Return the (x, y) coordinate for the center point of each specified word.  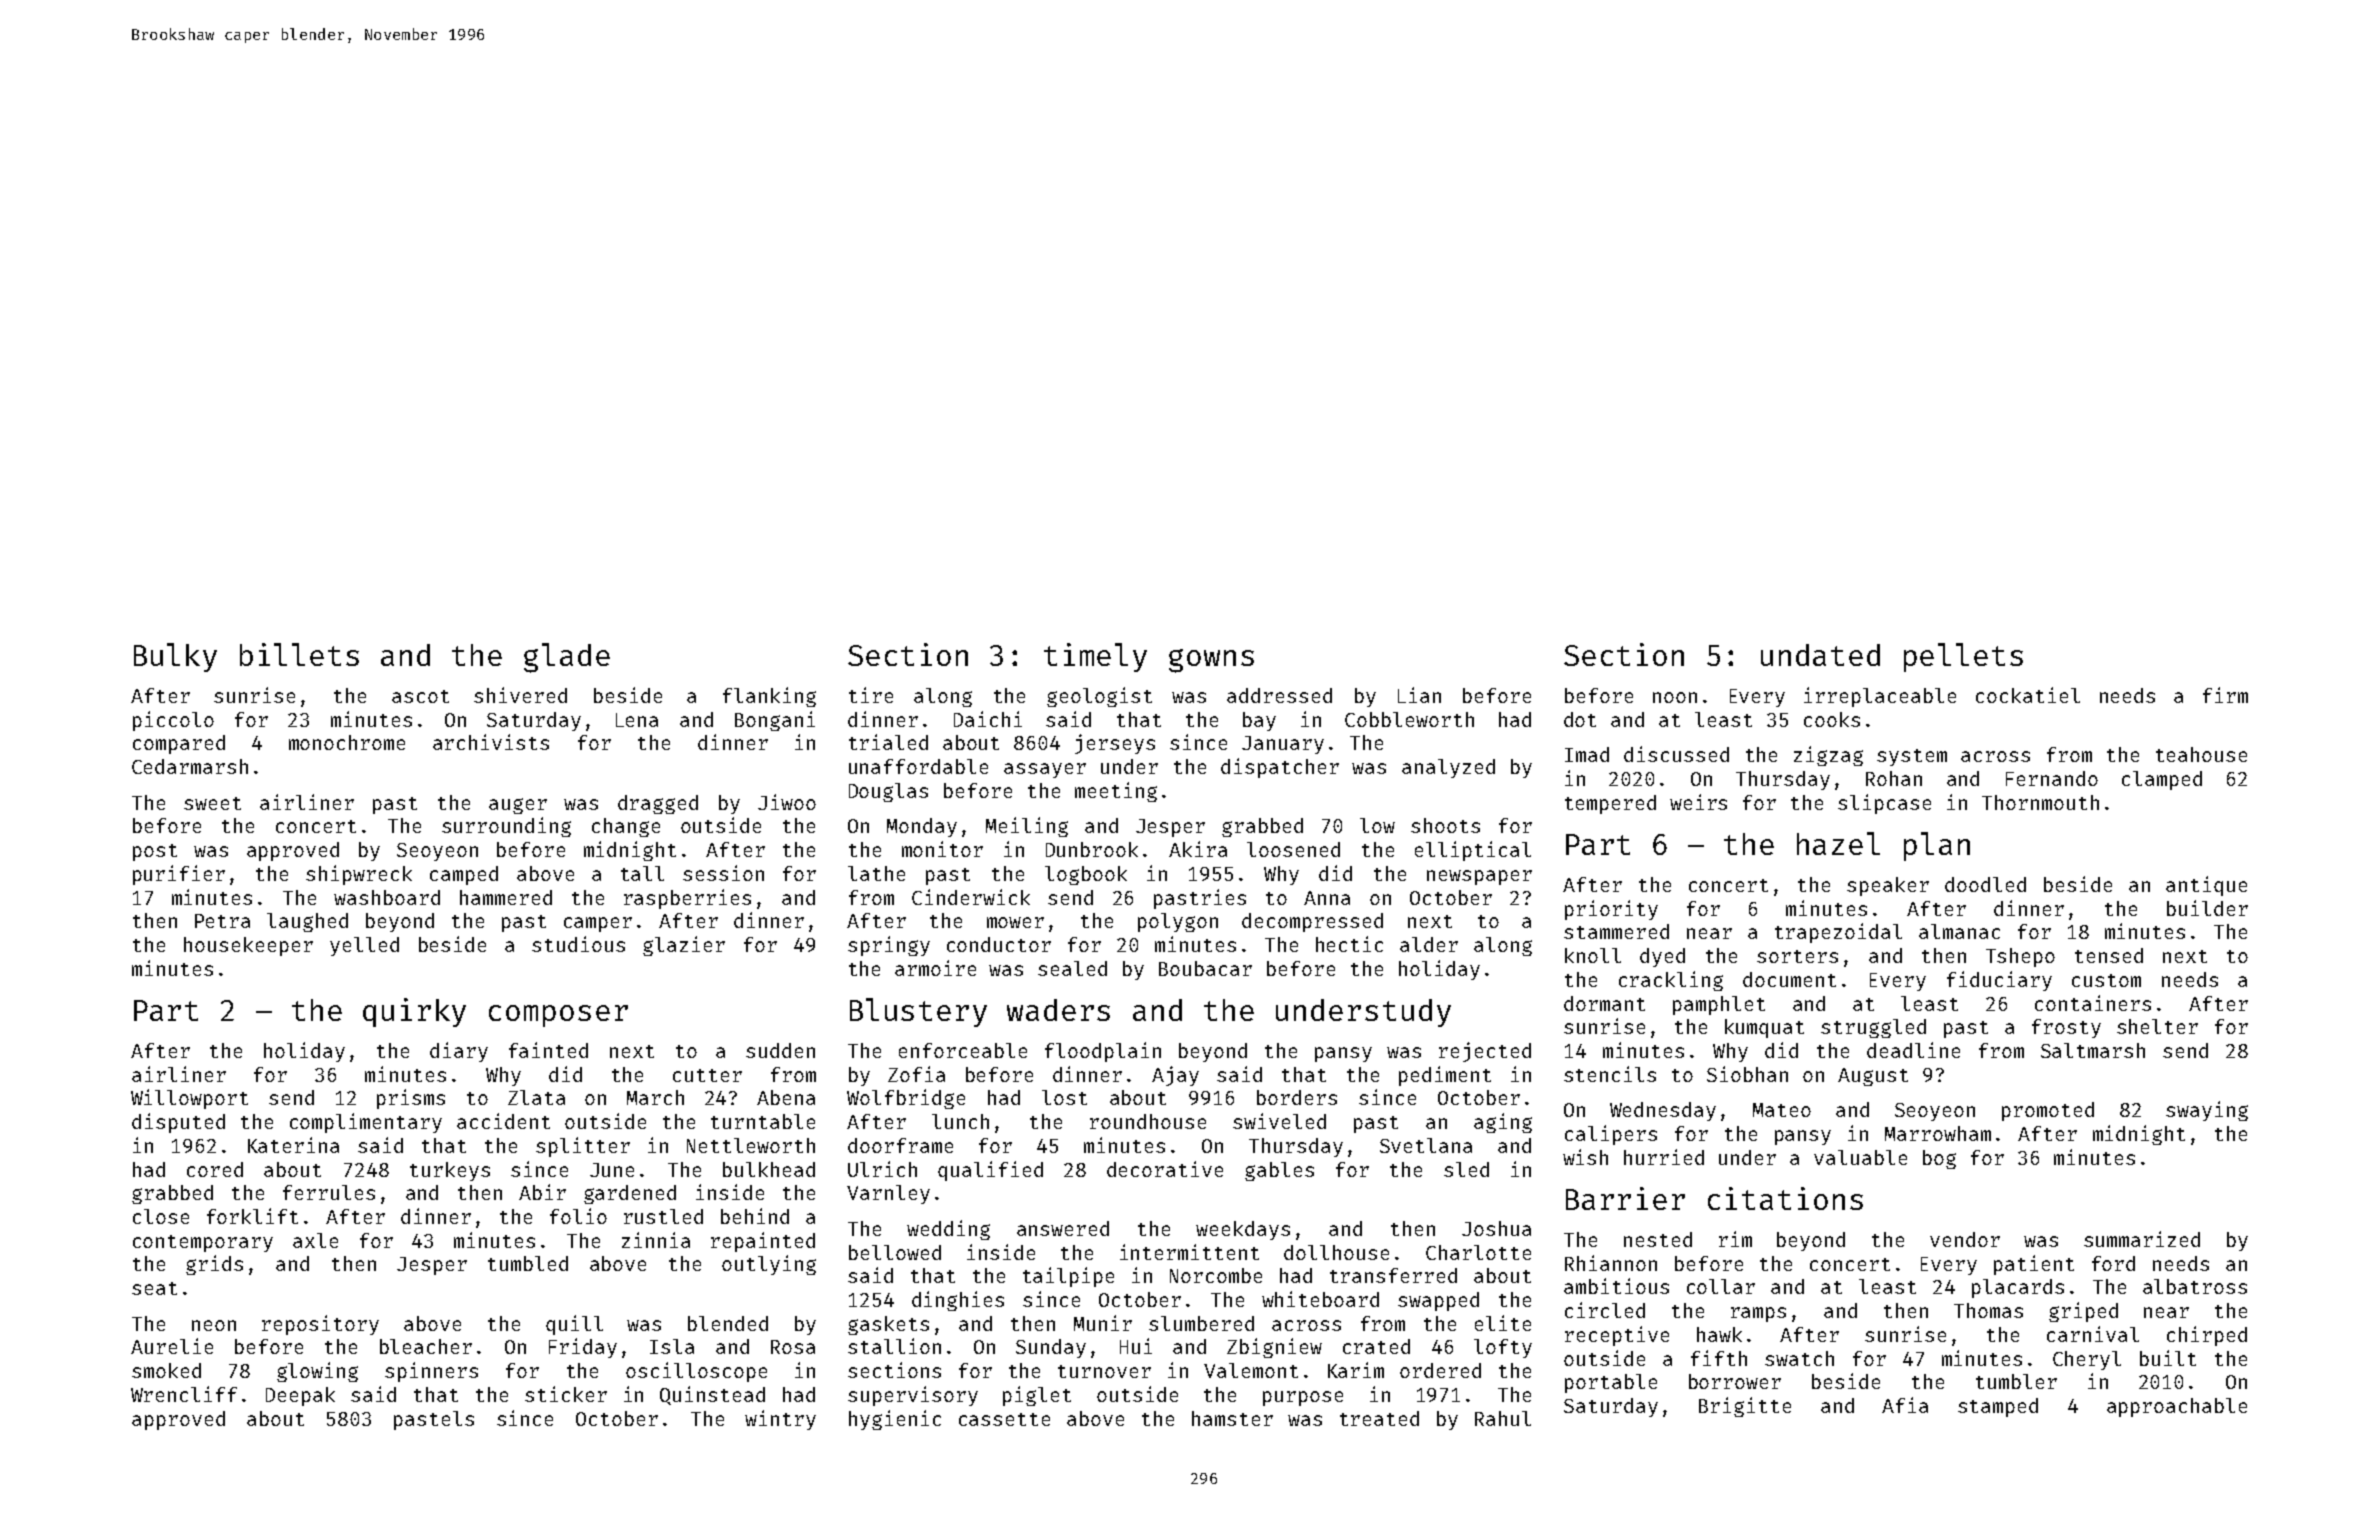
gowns (1211, 661)
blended (728, 1323)
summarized (2142, 1239)
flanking (769, 697)
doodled (1985, 884)
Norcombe (1216, 1275)
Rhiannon (1611, 1263)
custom (2106, 980)
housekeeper (248, 946)
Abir (542, 1192)
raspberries (687, 899)
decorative (1165, 1169)
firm (2225, 695)
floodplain (1103, 1052)
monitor (942, 849)
